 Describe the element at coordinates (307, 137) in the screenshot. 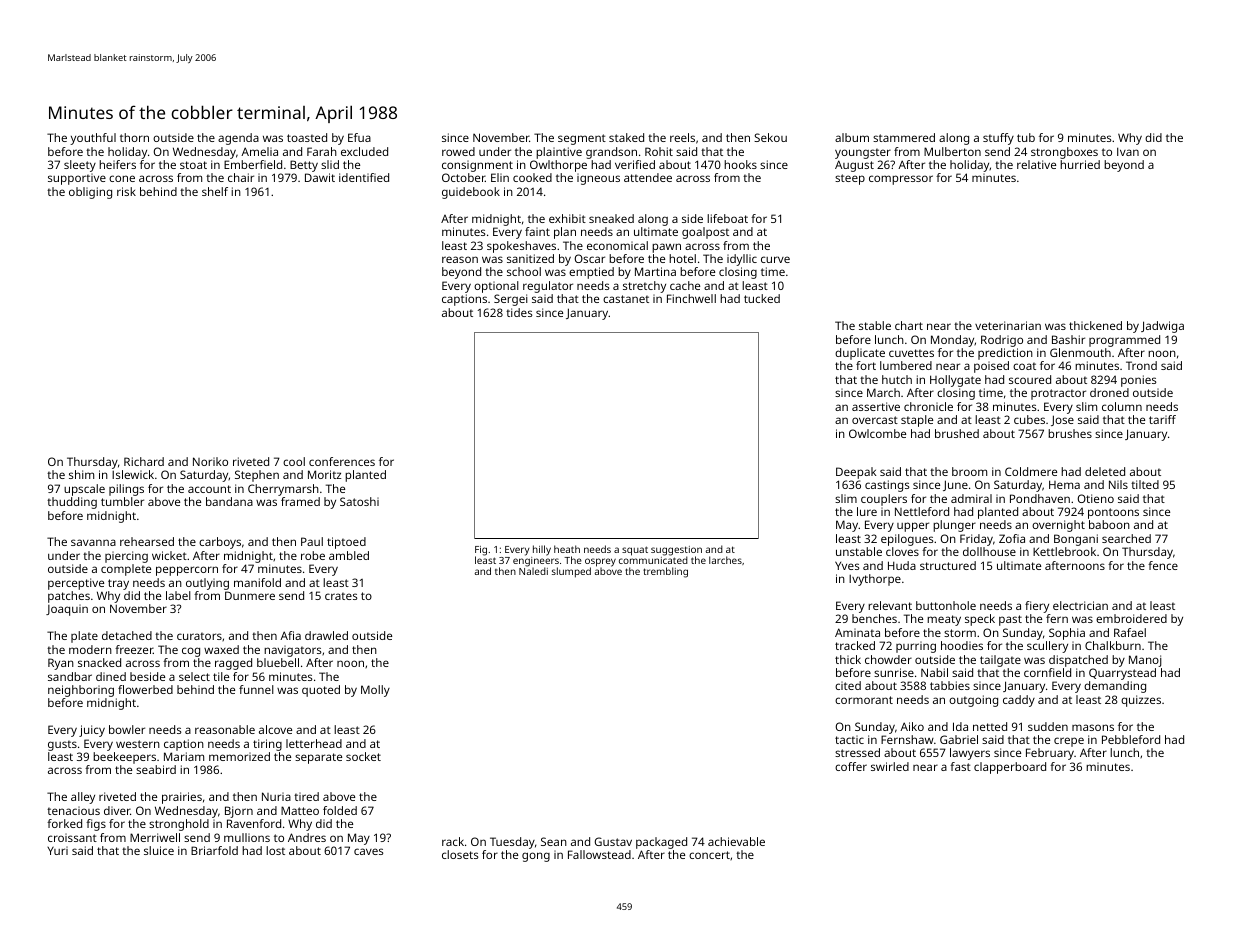

I see `toasted` at that location.
